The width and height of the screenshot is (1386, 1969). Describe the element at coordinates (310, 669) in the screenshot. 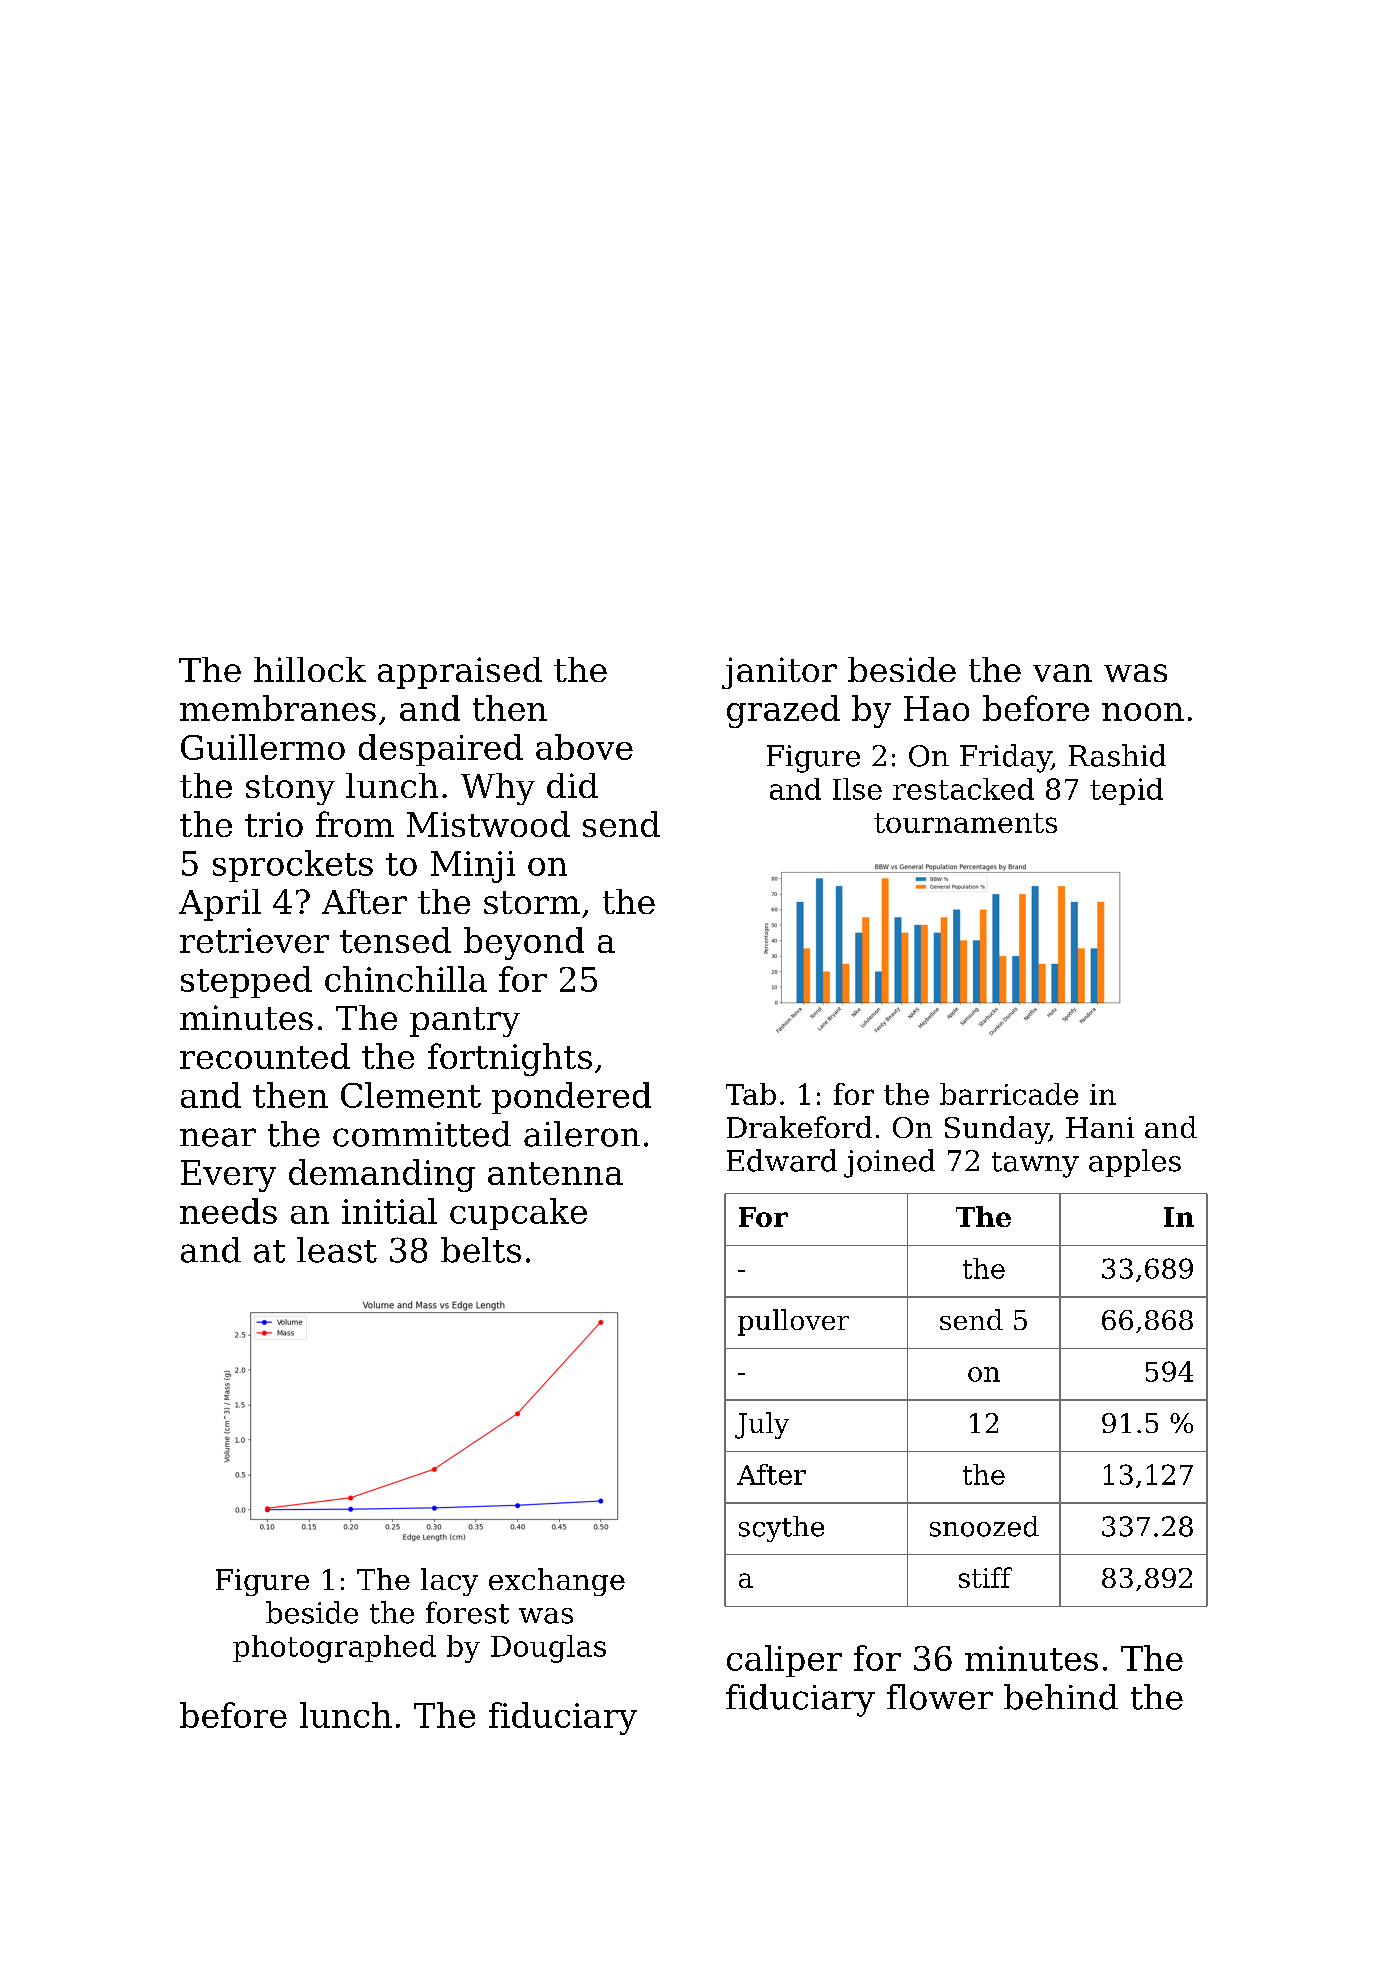

I see `hillock` at that location.
